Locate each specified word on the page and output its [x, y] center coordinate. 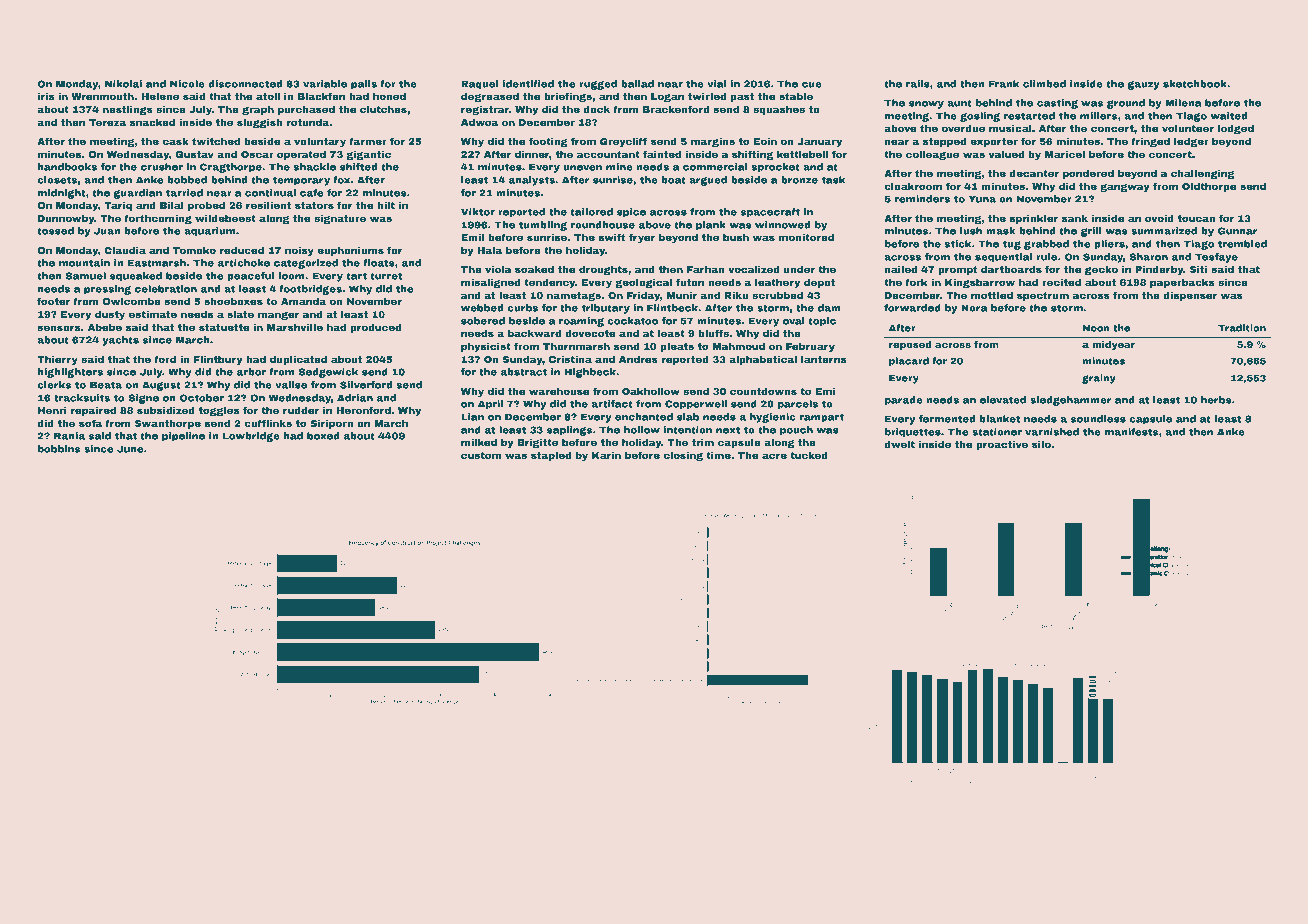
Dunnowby [66, 219]
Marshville [295, 327]
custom [481, 455]
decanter [1034, 173]
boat [673, 180]
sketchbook [1195, 84]
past [742, 97]
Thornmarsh [576, 346]
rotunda [308, 122]
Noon [1096, 328]
